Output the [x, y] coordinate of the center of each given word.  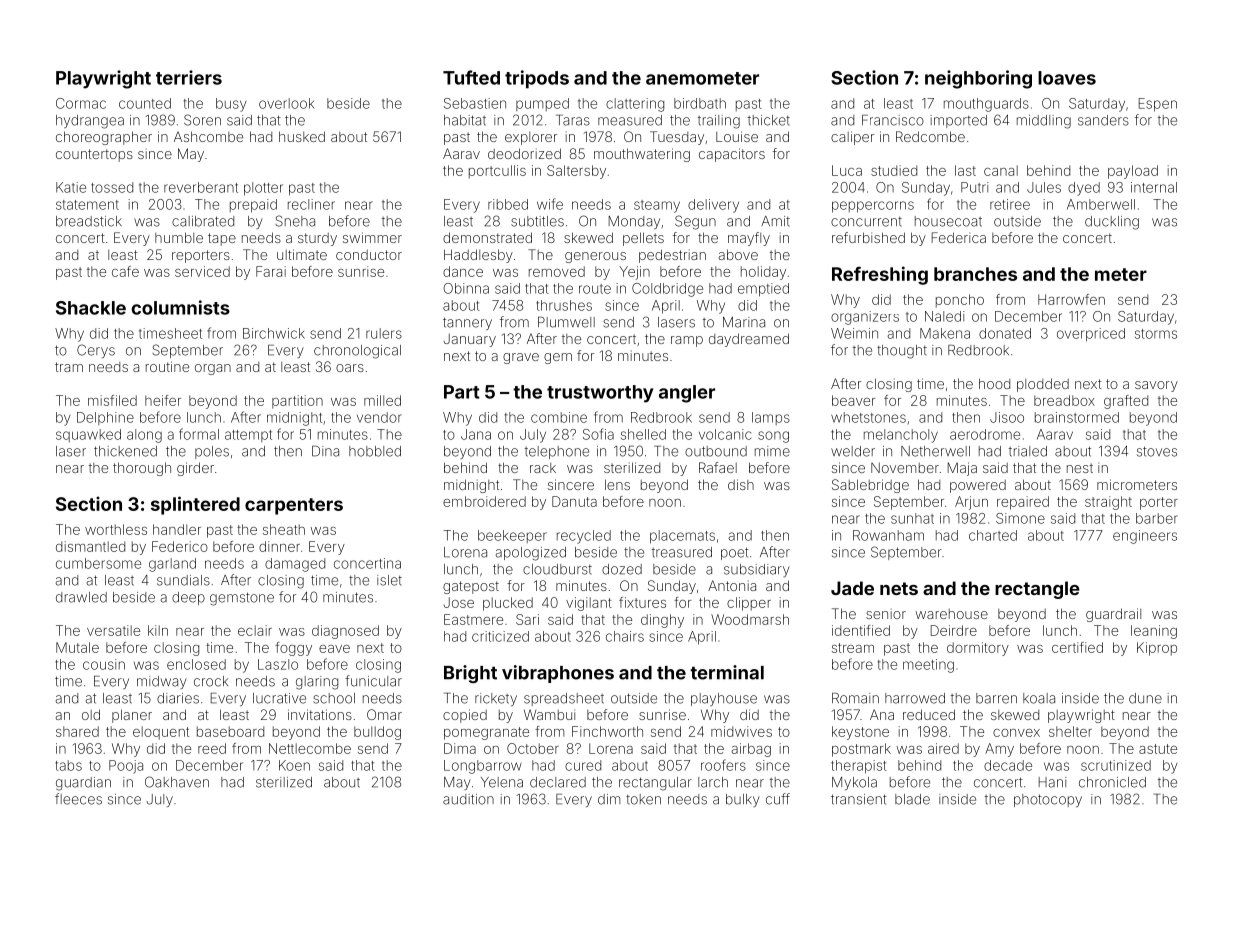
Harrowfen [1071, 299]
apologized [531, 554]
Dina [325, 451]
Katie [71, 187]
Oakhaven [177, 782]
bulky [743, 800]
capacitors [732, 155]
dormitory [978, 649]
